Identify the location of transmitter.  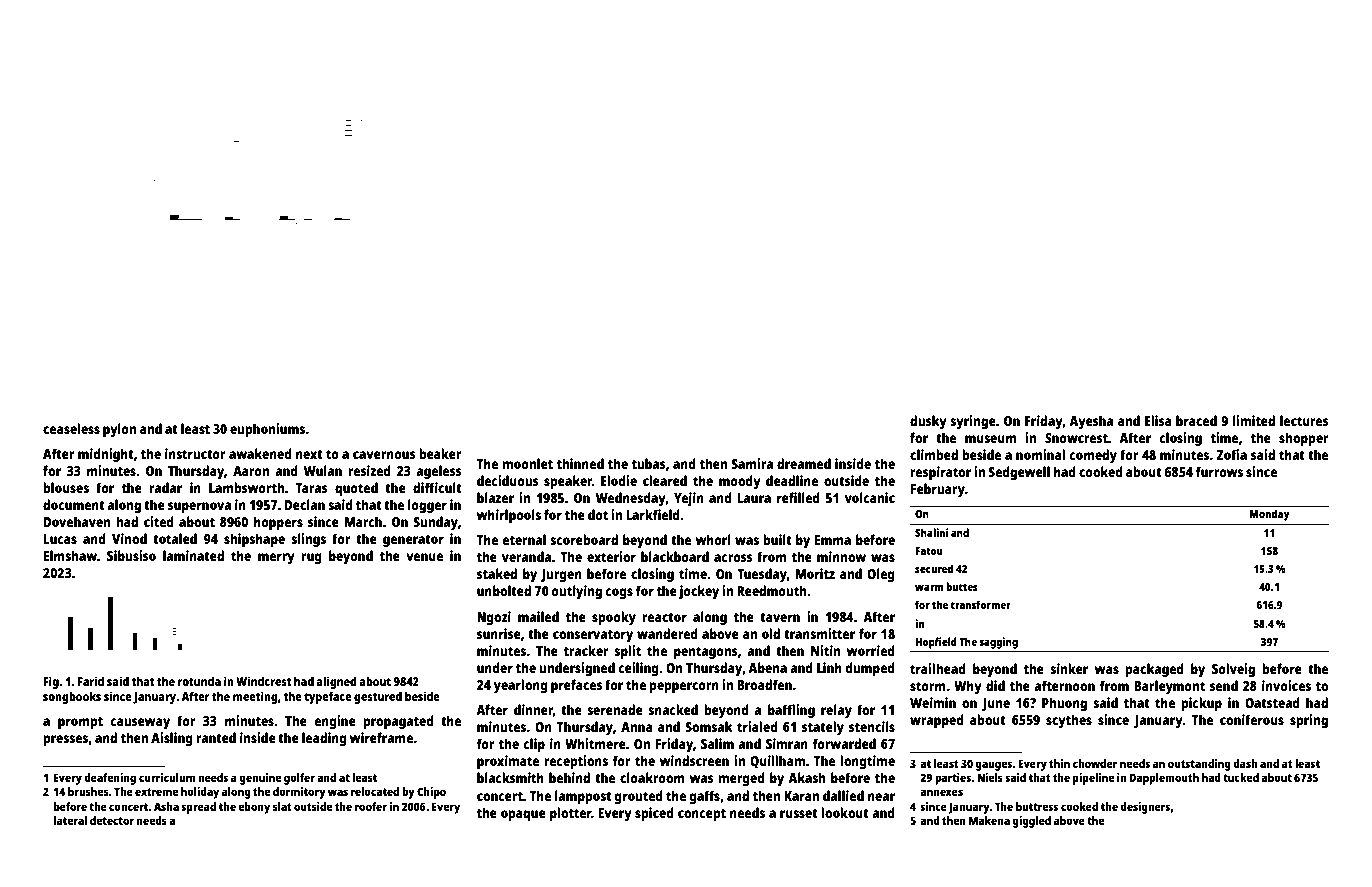
(819, 633).
